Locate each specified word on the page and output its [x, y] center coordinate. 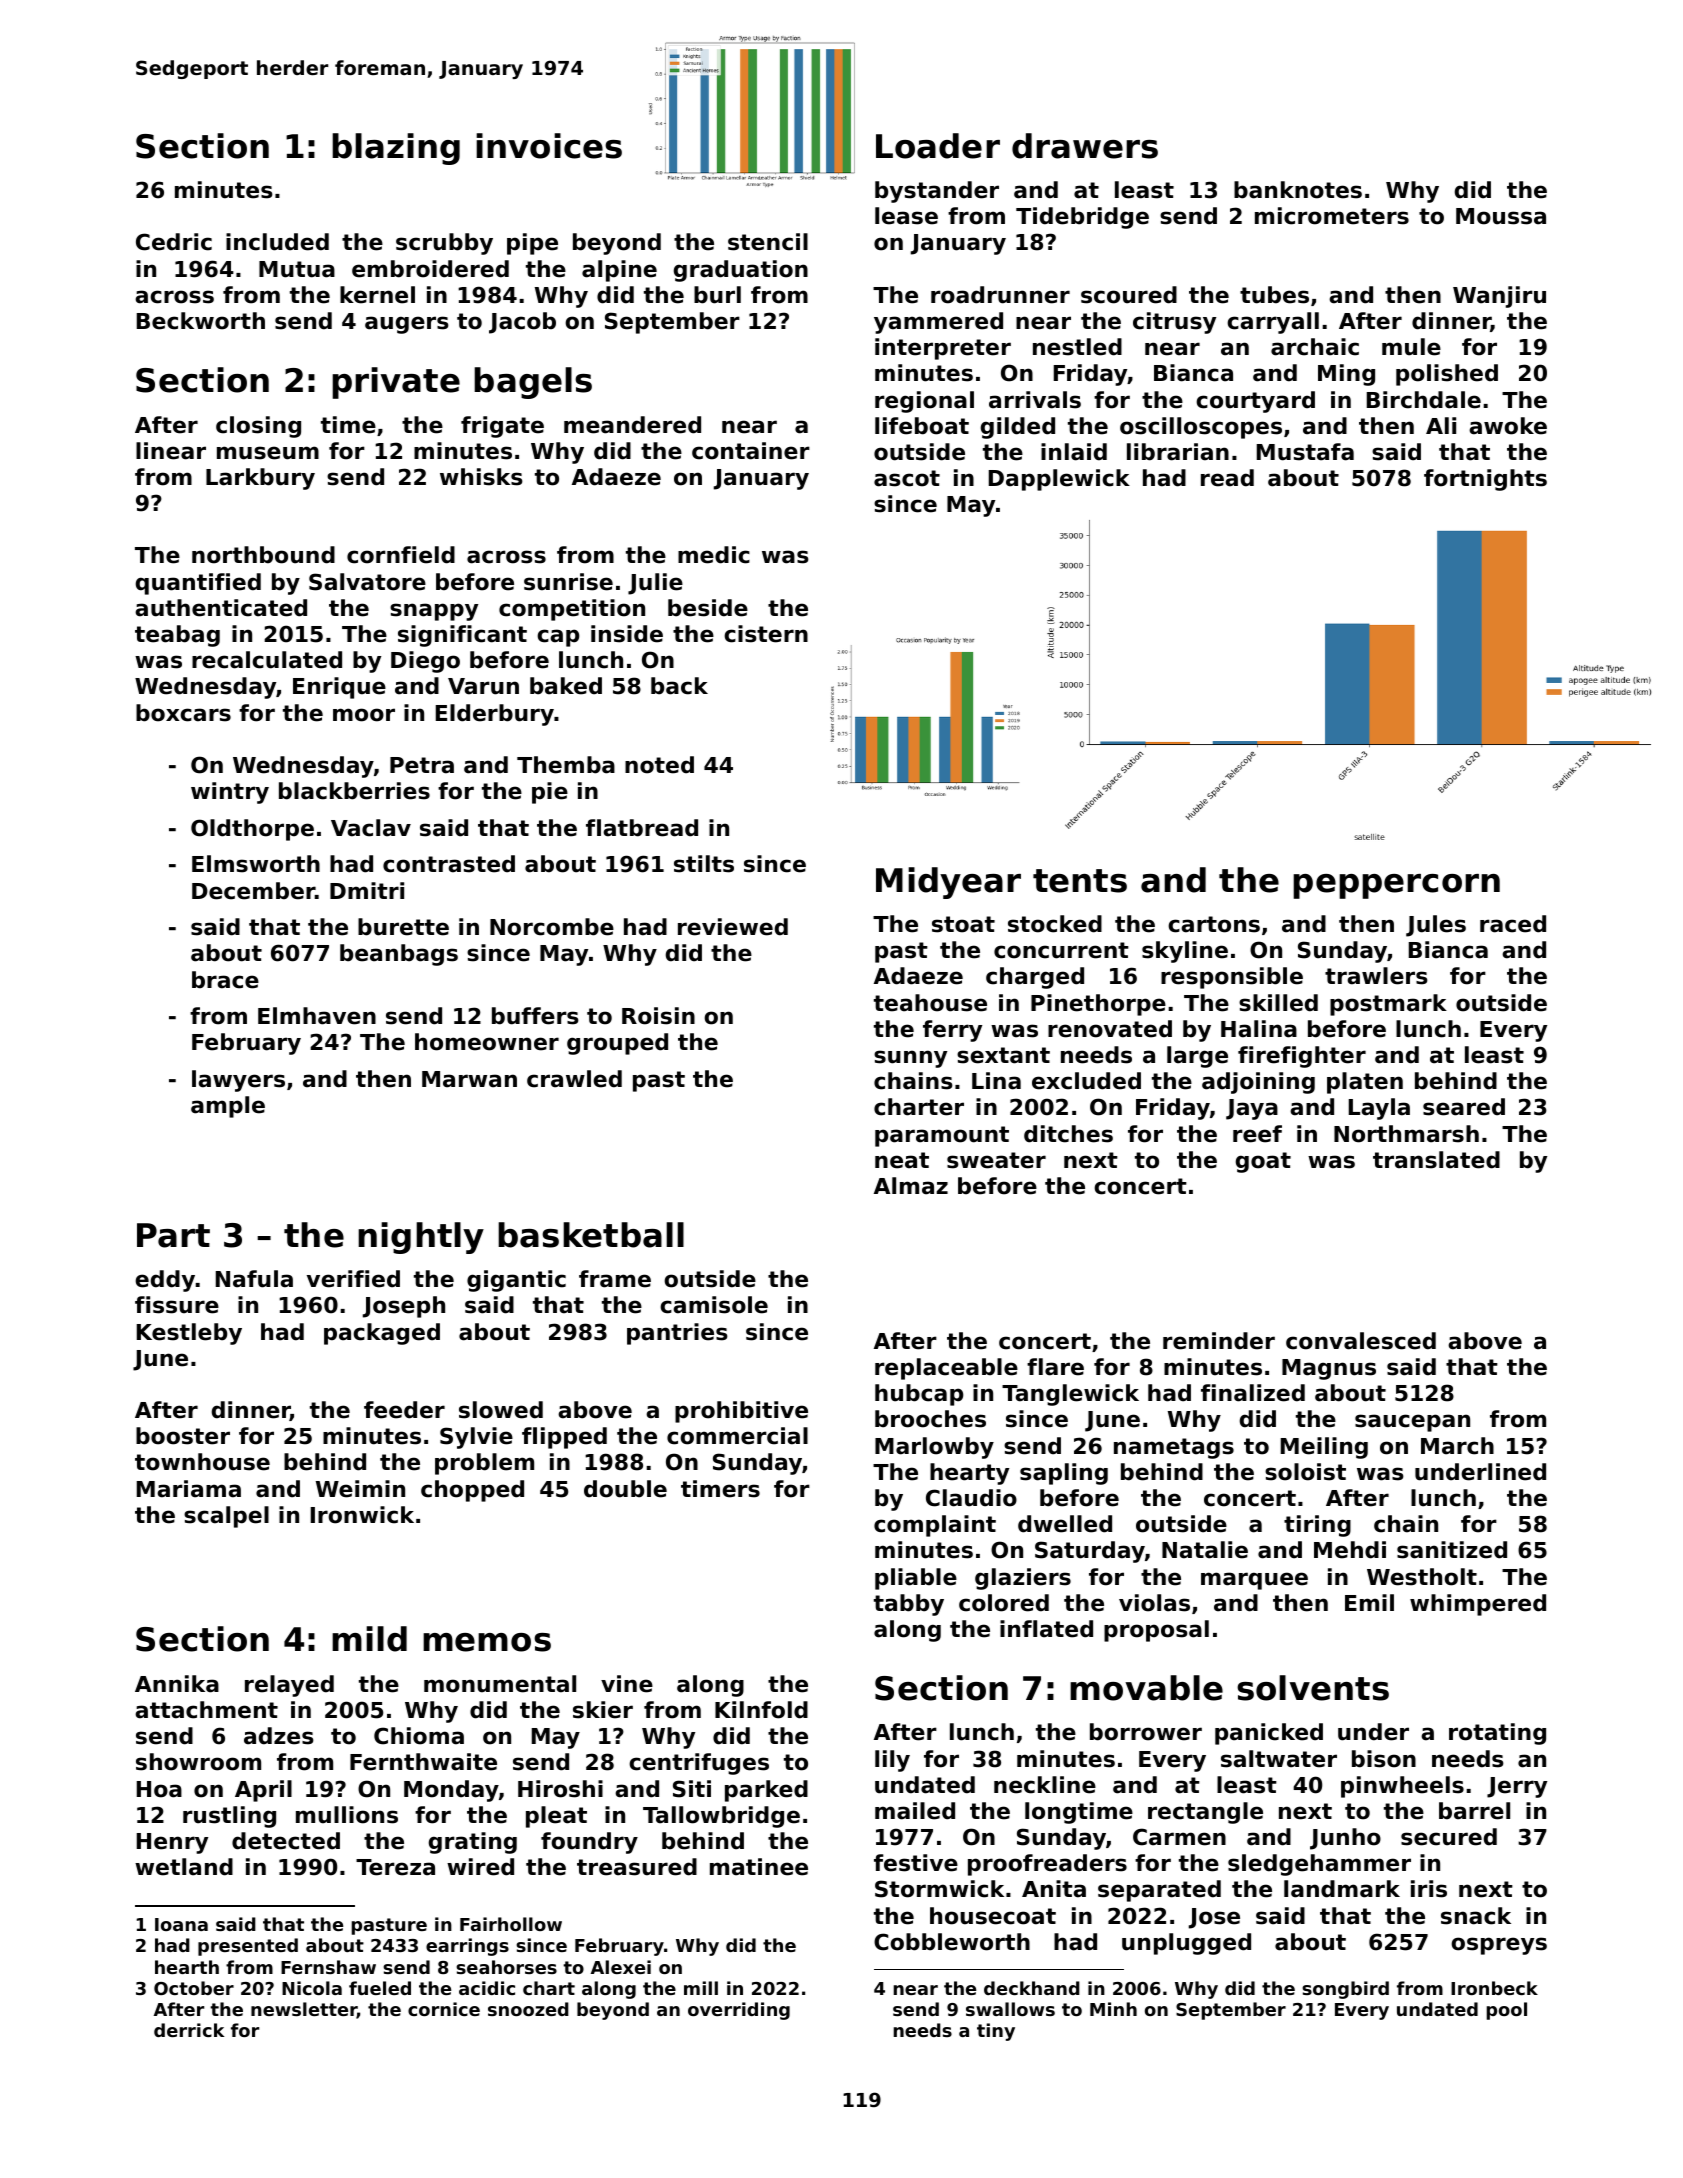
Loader [938, 146]
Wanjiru [1499, 297]
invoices [549, 146]
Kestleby [189, 1334]
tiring [1317, 1526]
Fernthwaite [423, 1762]
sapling [1064, 1474]
